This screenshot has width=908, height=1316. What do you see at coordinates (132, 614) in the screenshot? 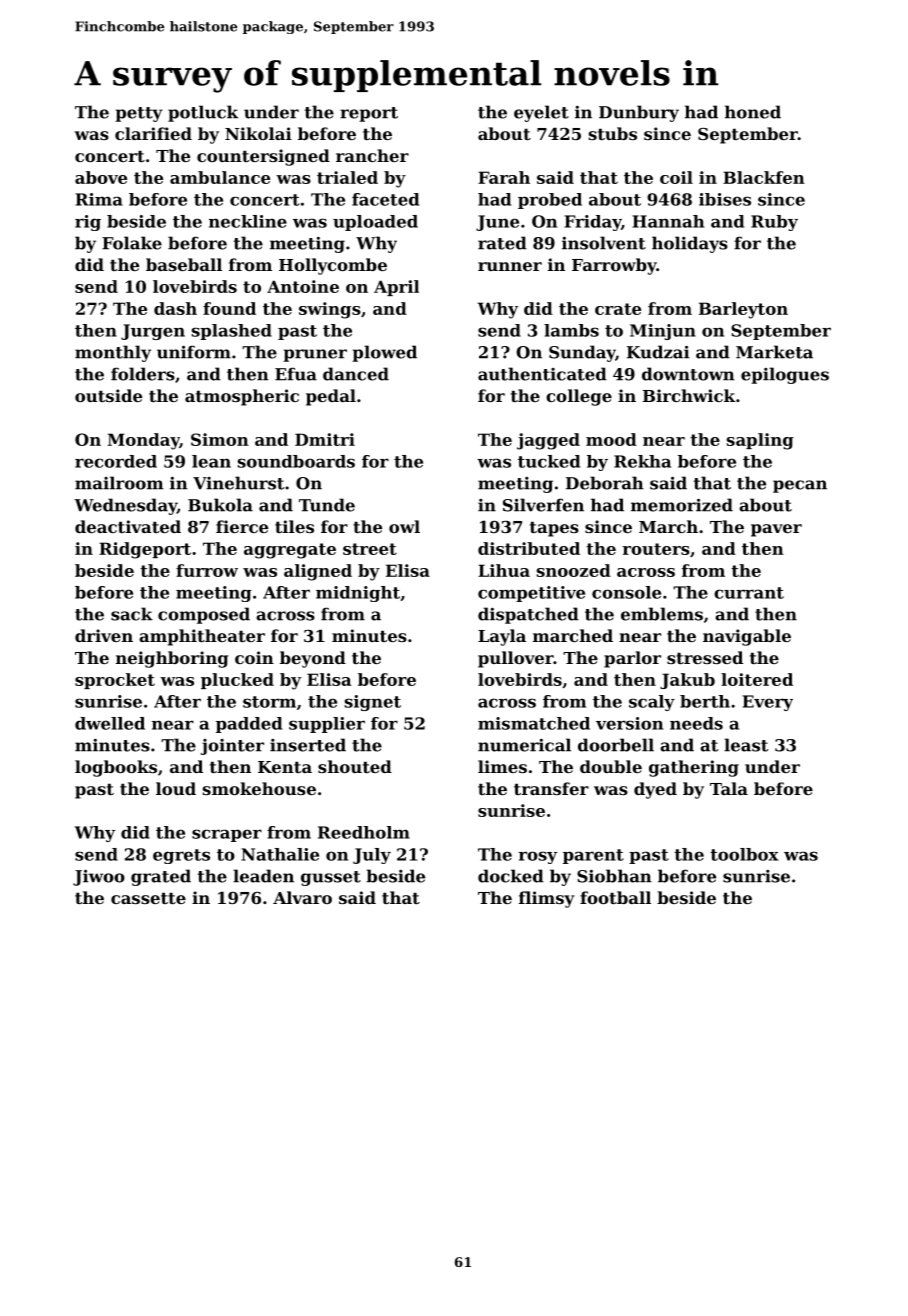
I see `sack` at bounding box center [132, 614].
